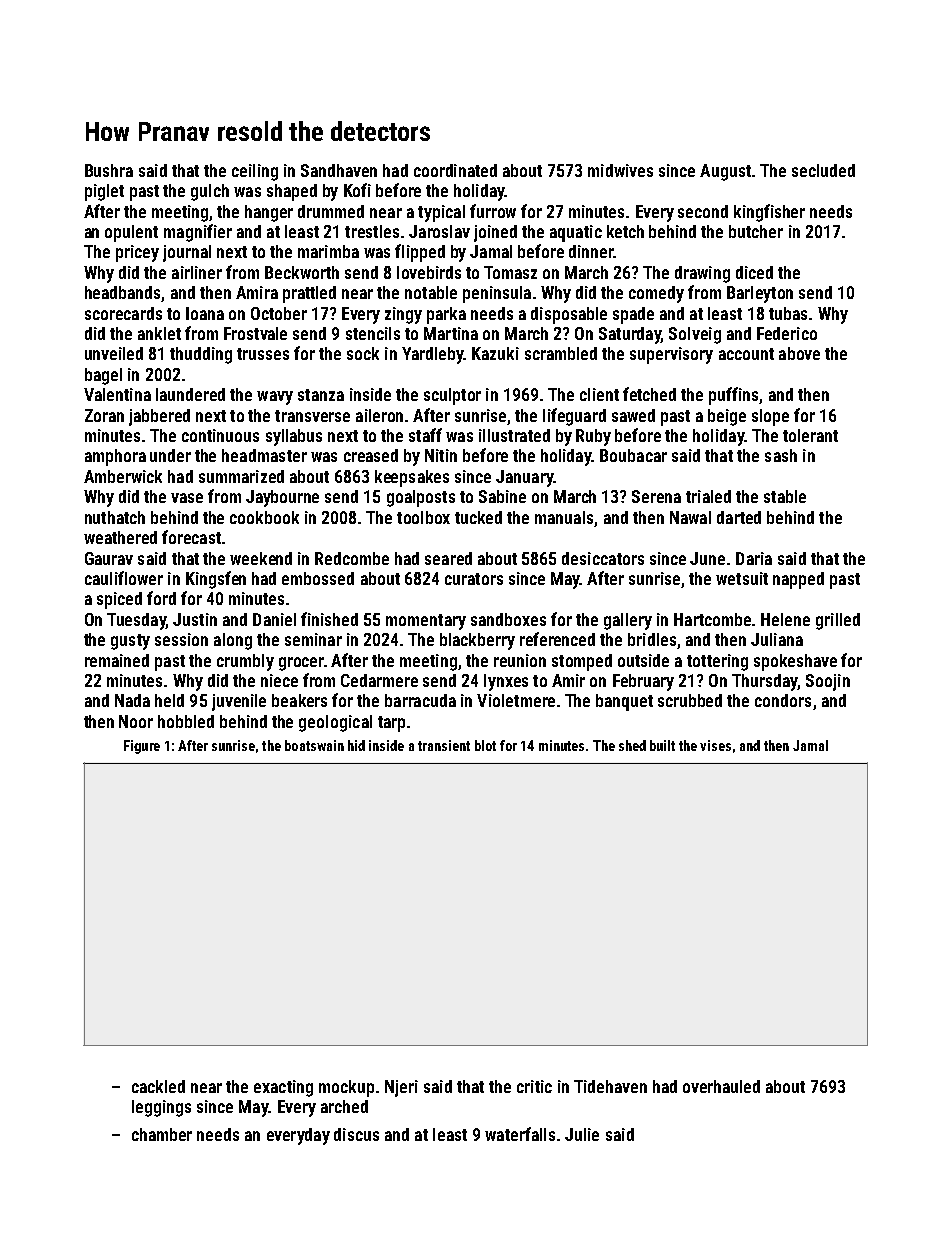  Describe the element at coordinates (582, 1134) in the document. I see `Julie` at that location.
